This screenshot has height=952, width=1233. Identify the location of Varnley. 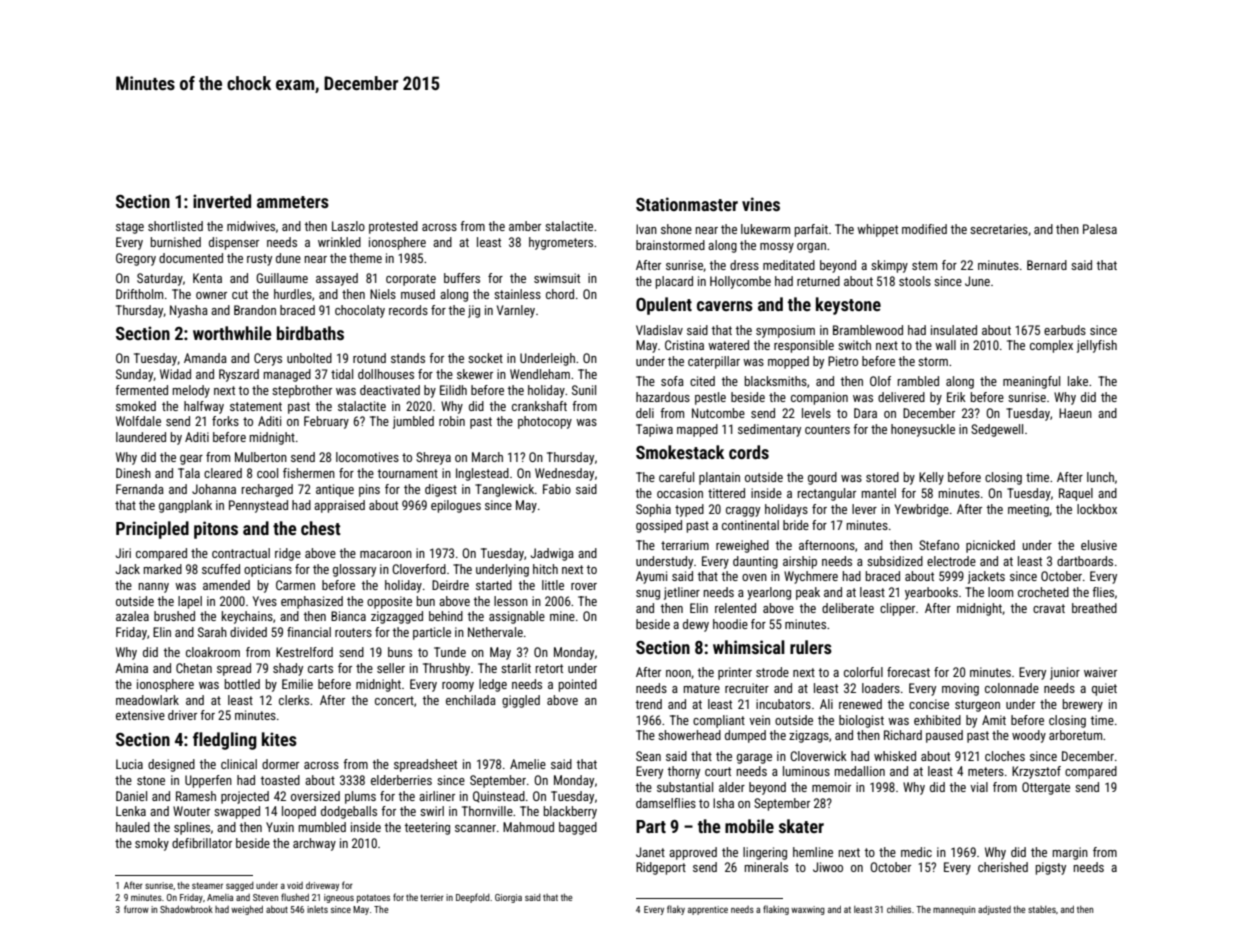
(516, 311).
